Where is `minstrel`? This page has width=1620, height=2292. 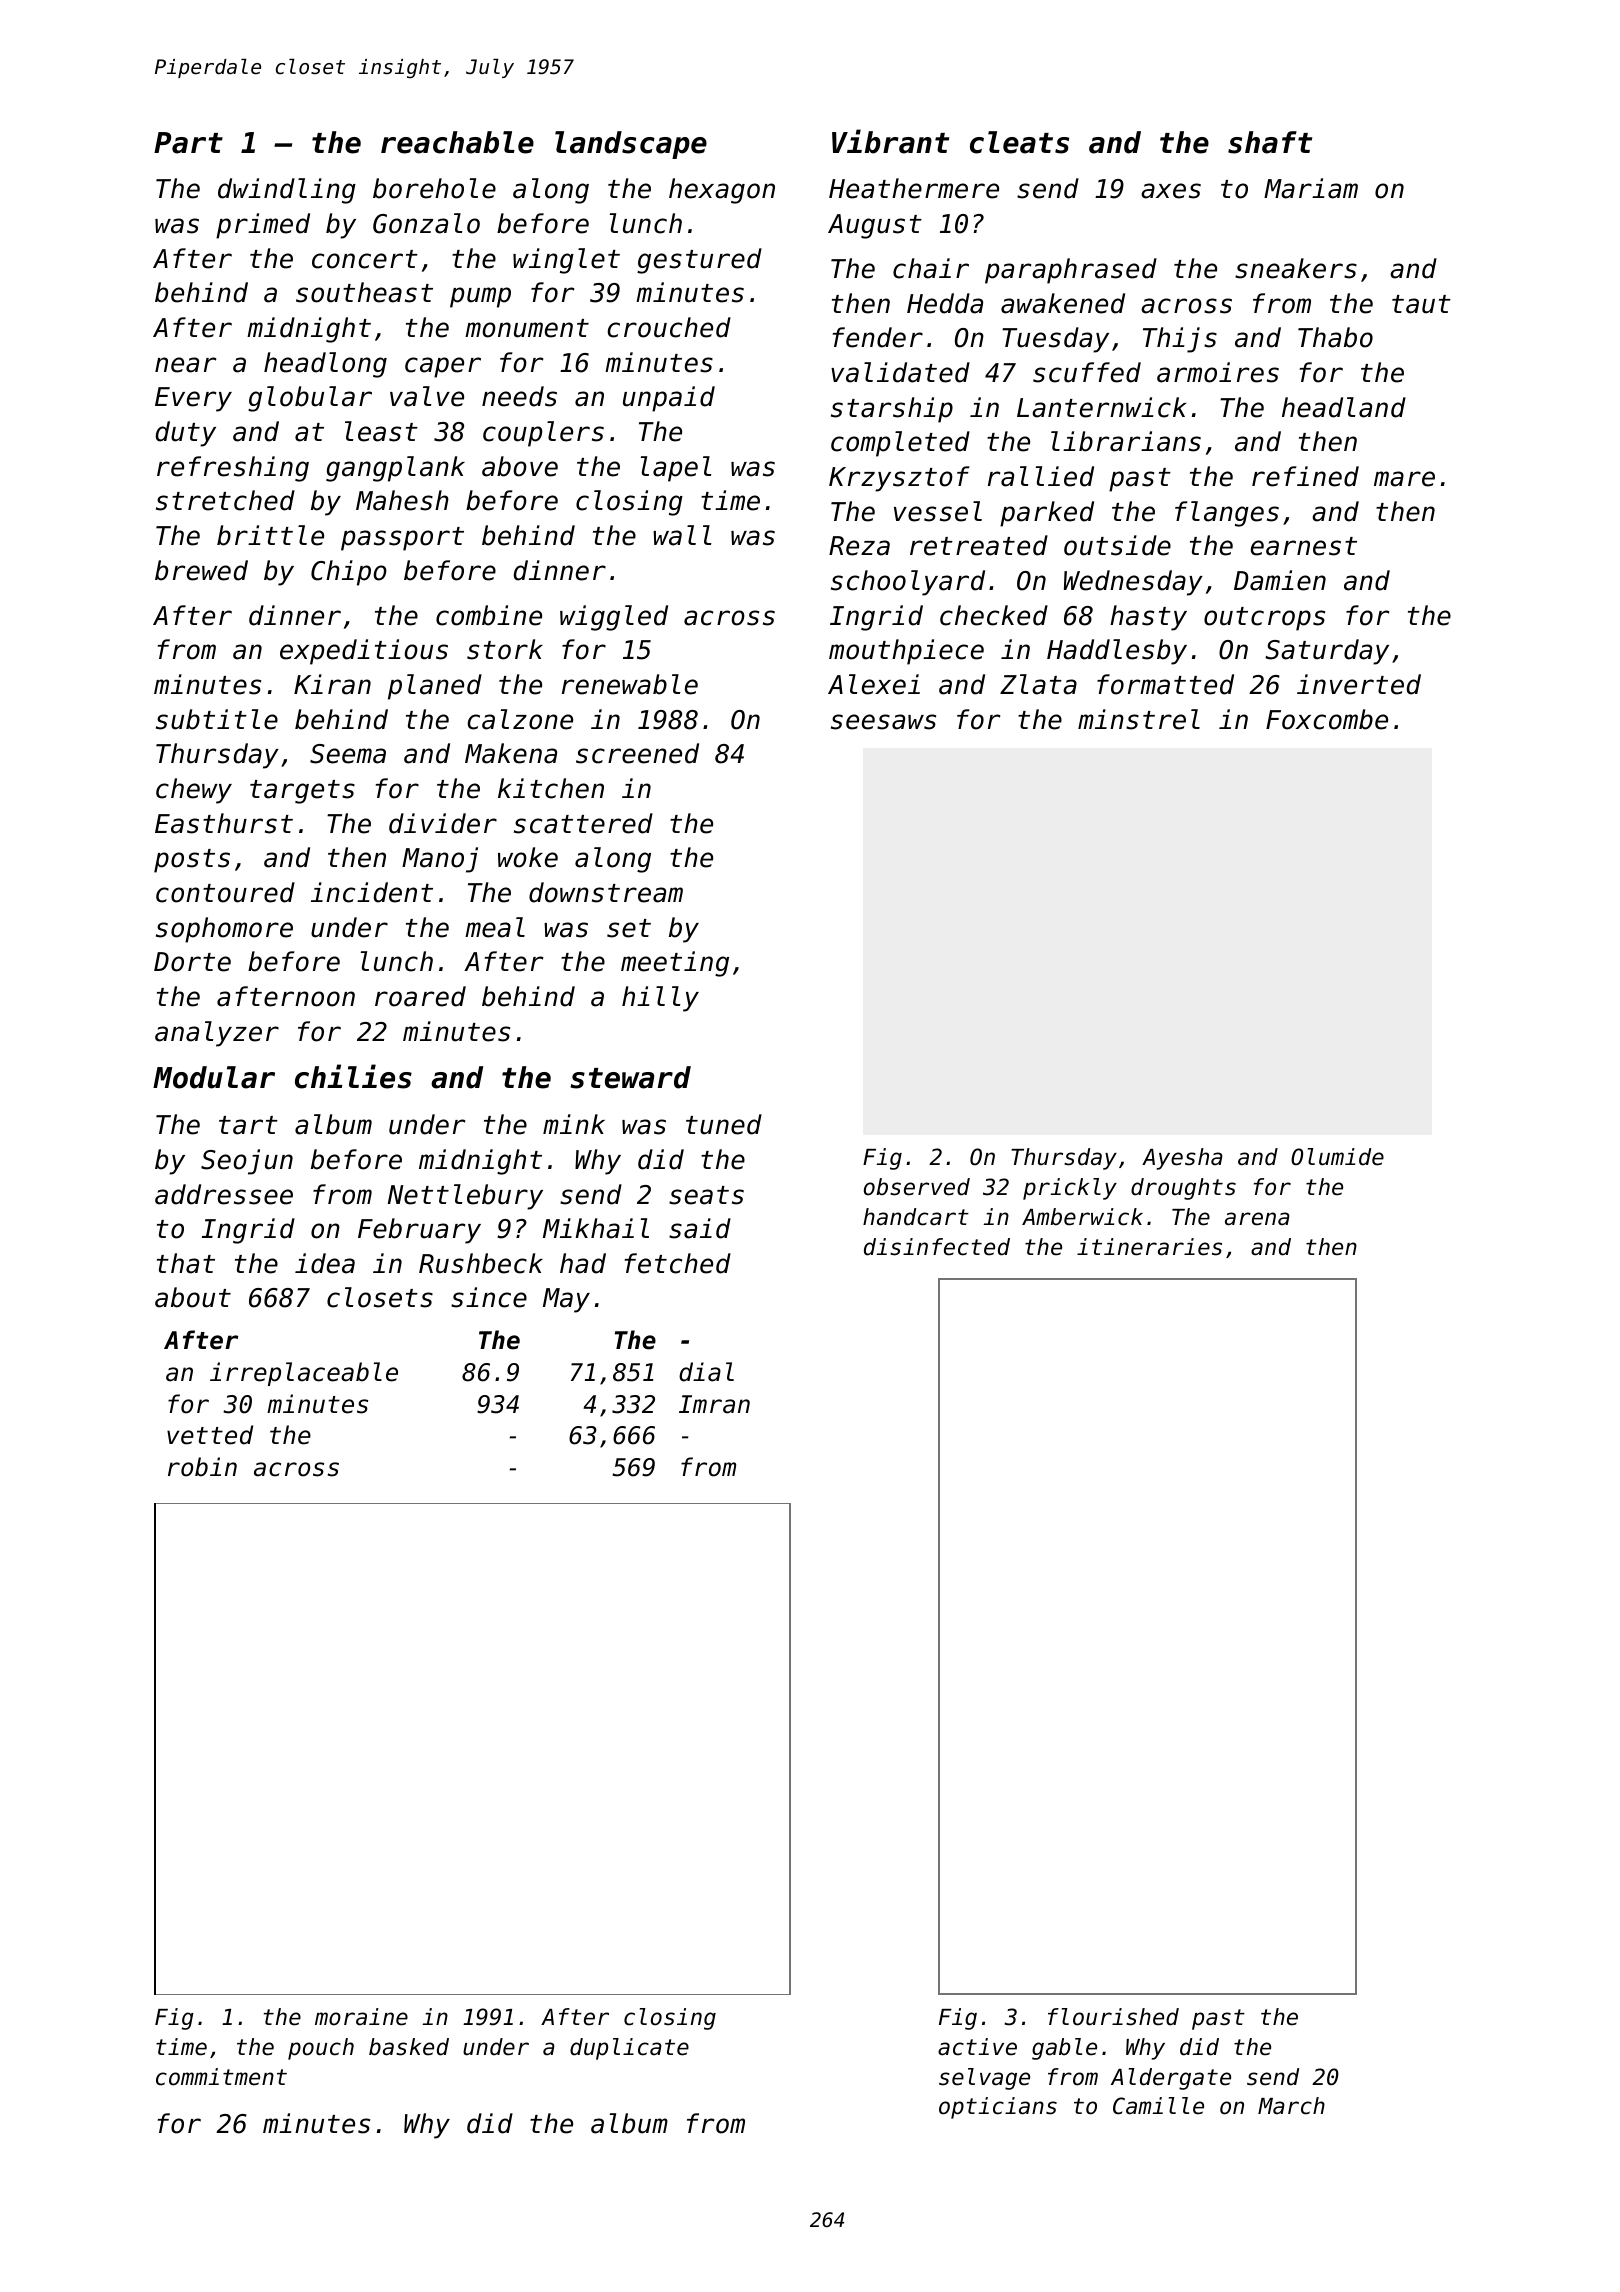
minstrel is located at coordinates (1139, 719).
